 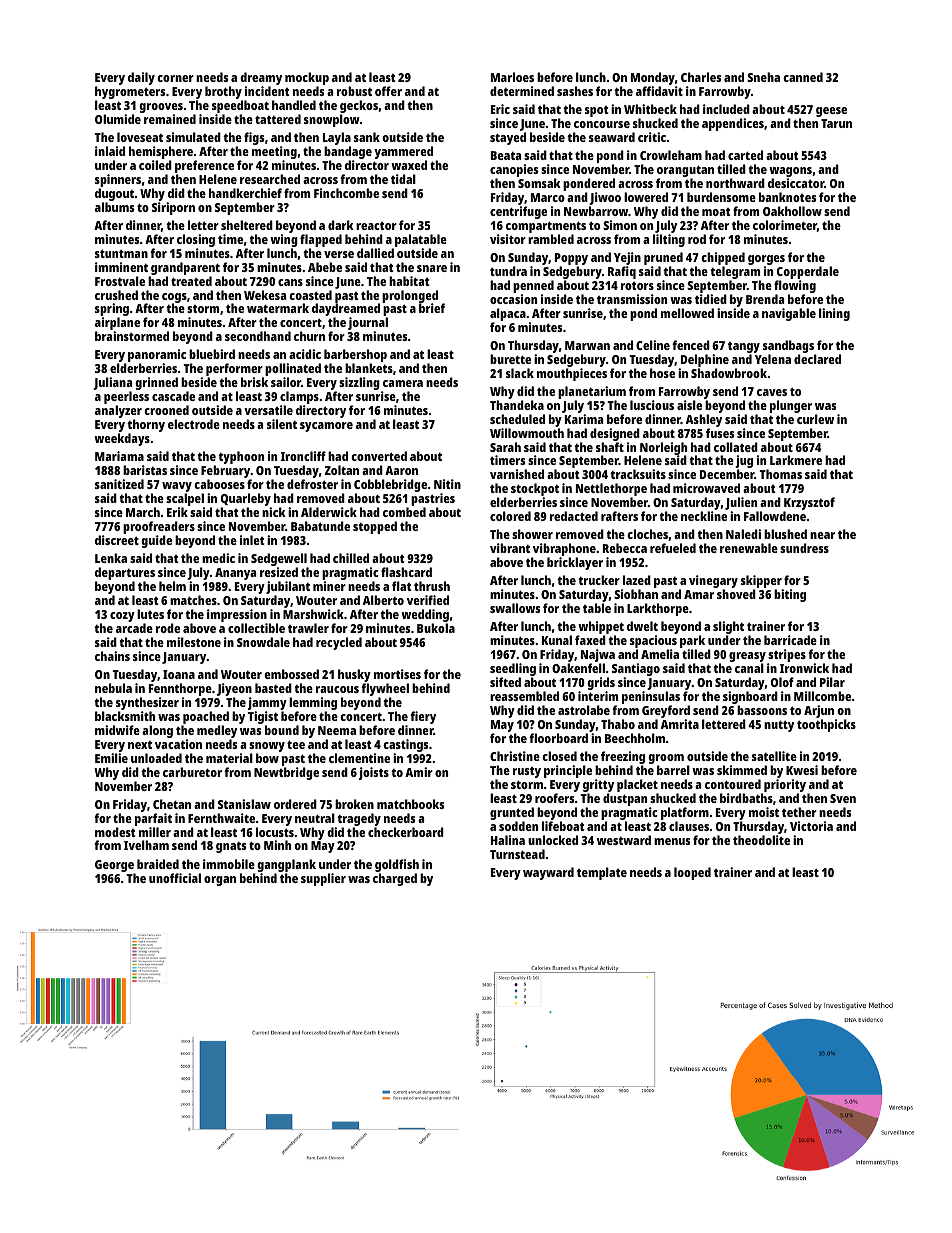 I want to click on Newtbridge, so click(x=286, y=773).
